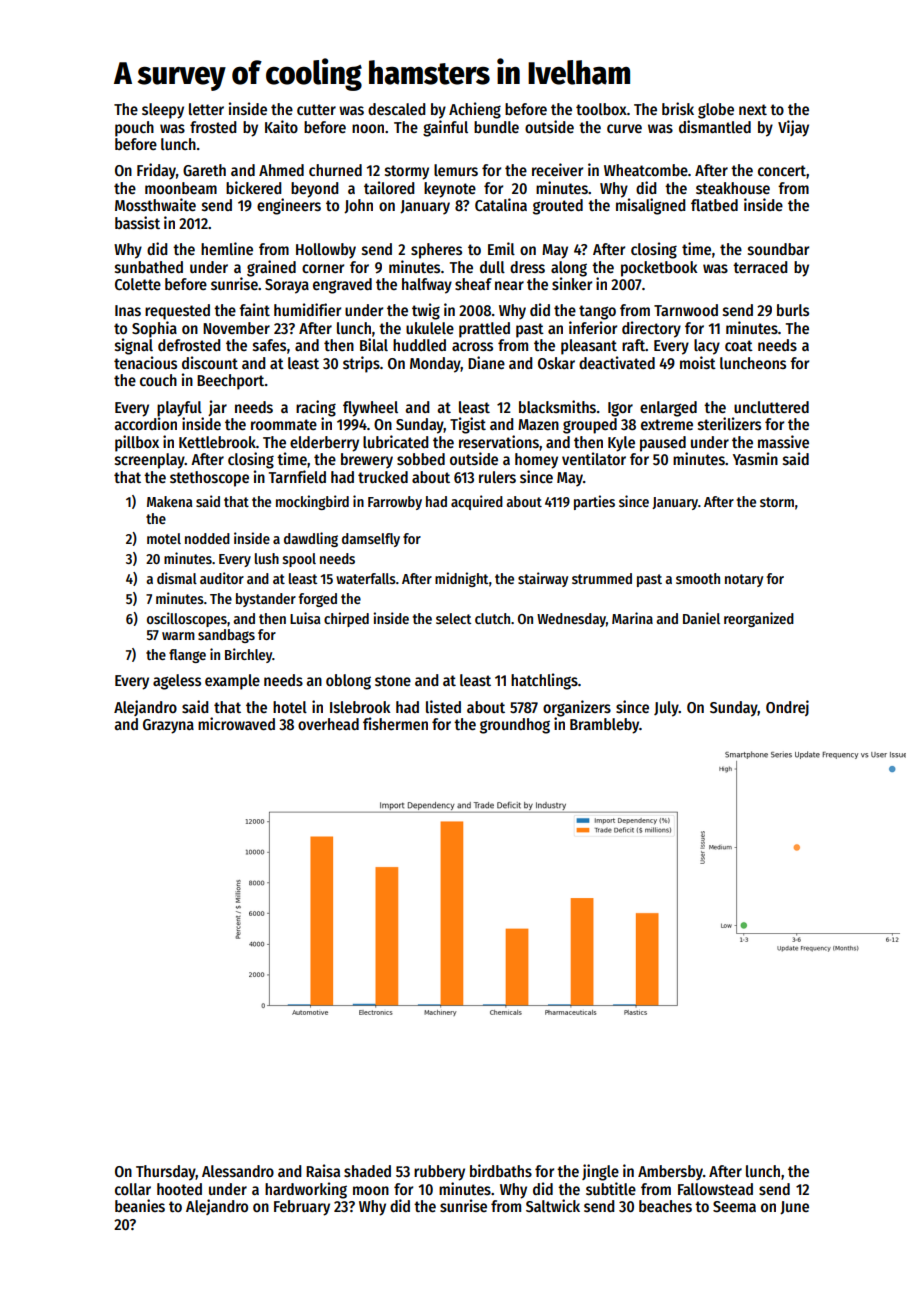 The height and width of the screenshot is (1314, 924). What do you see at coordinates (206, 109) in the screenshot?
I see `letter` at bounding box center [206, 109].
